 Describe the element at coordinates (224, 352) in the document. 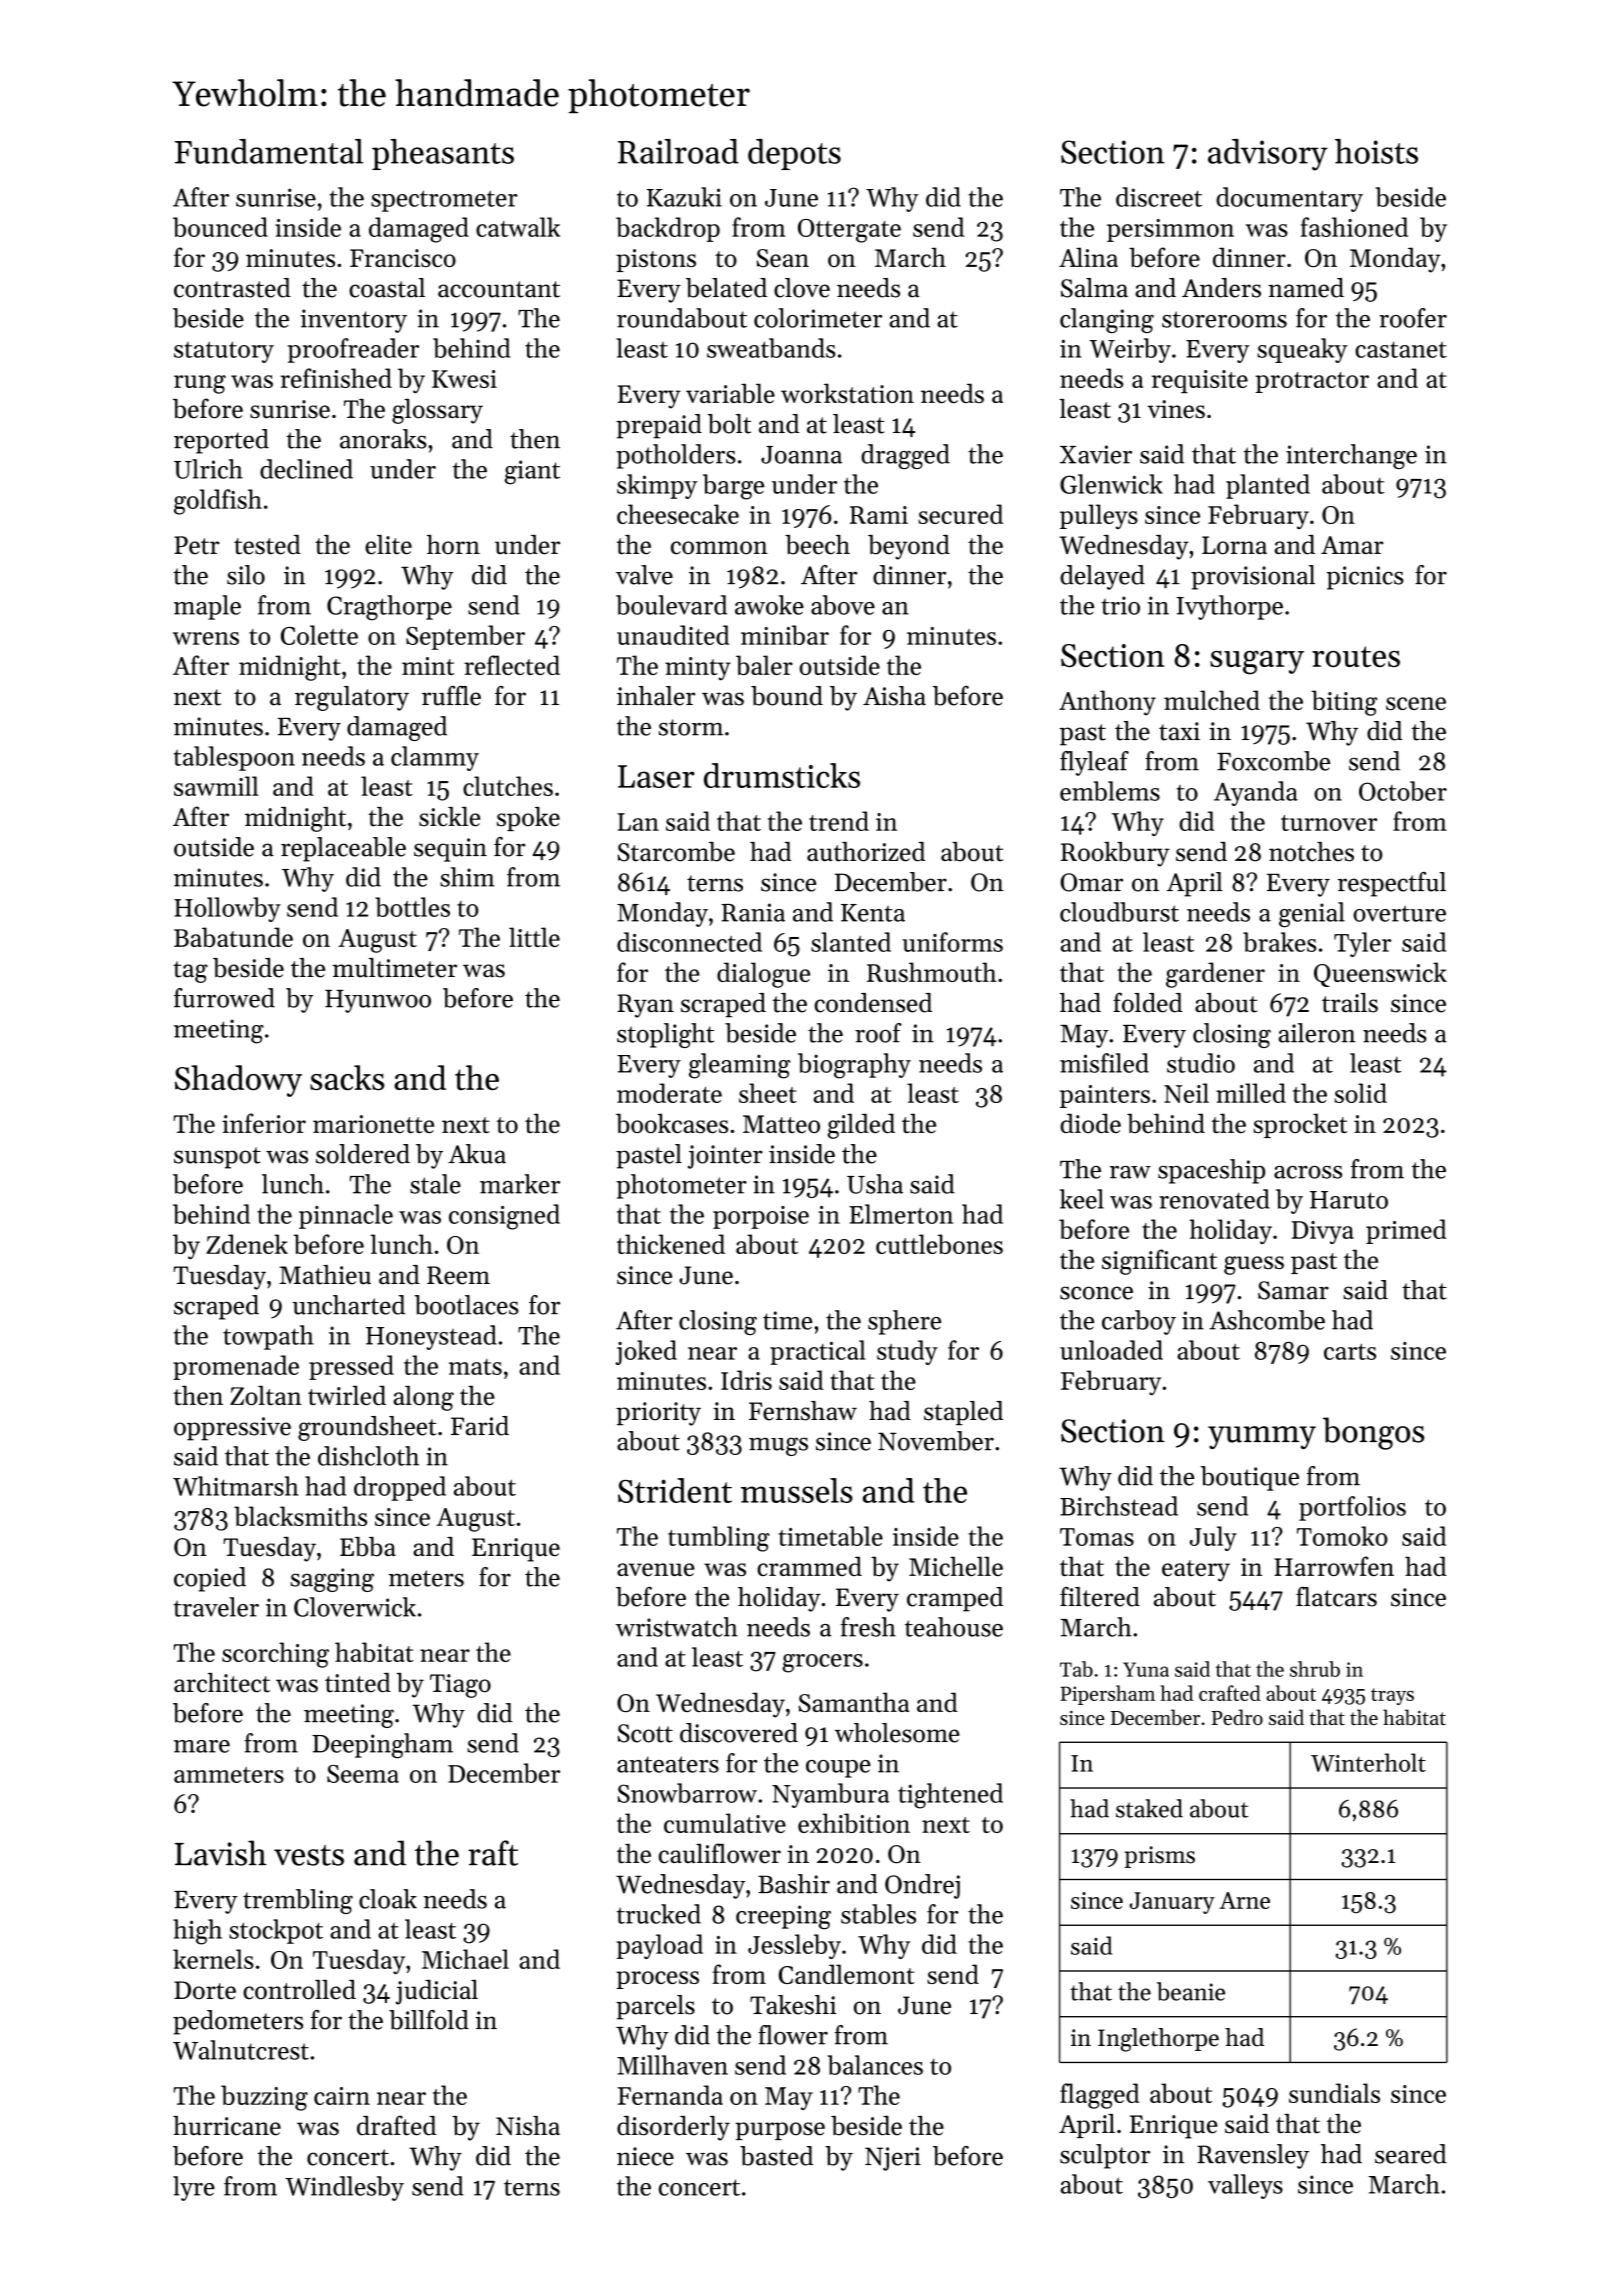

I see `statutory` at that location.
